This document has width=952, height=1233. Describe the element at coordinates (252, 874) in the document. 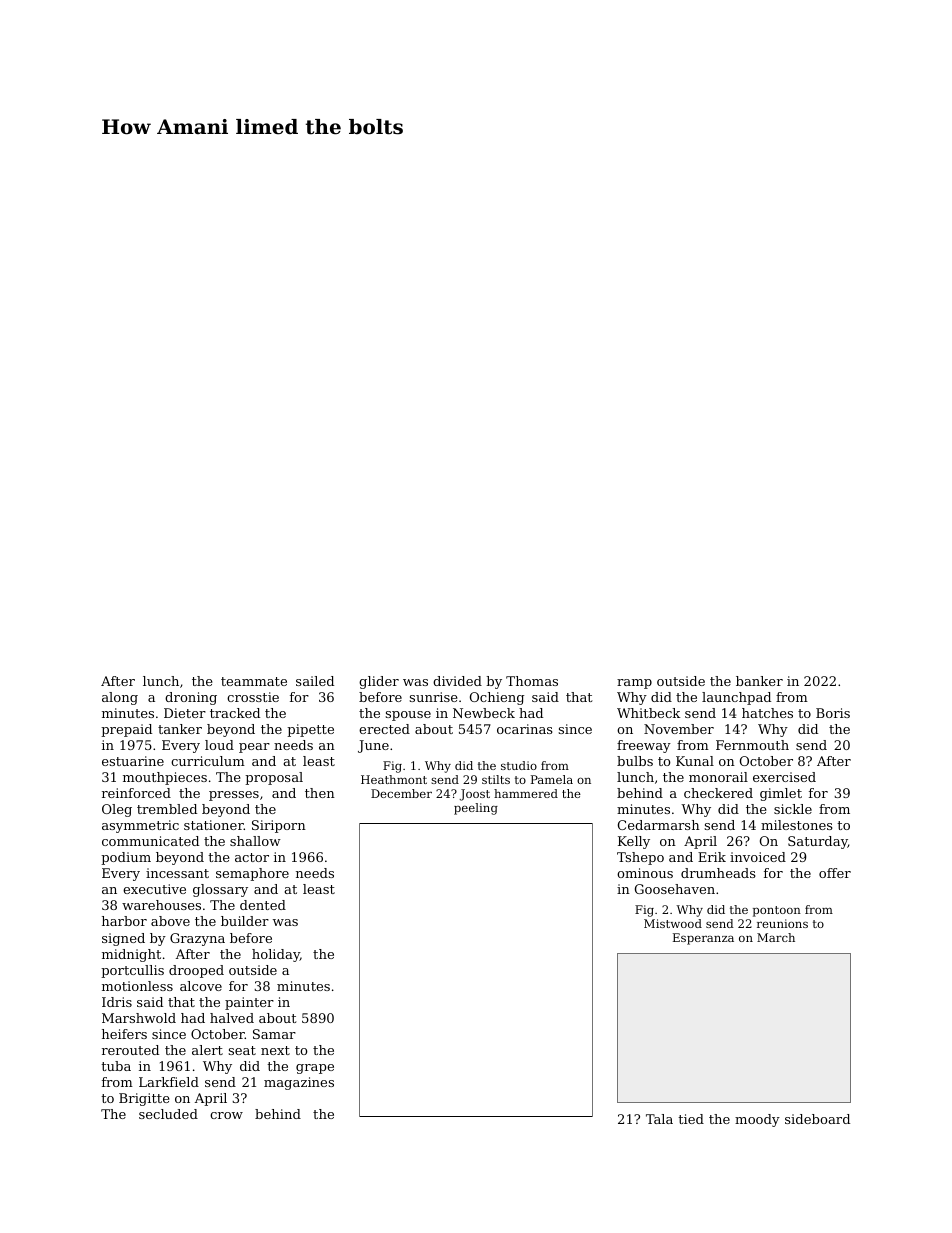

I see `semaphore` at that location.
